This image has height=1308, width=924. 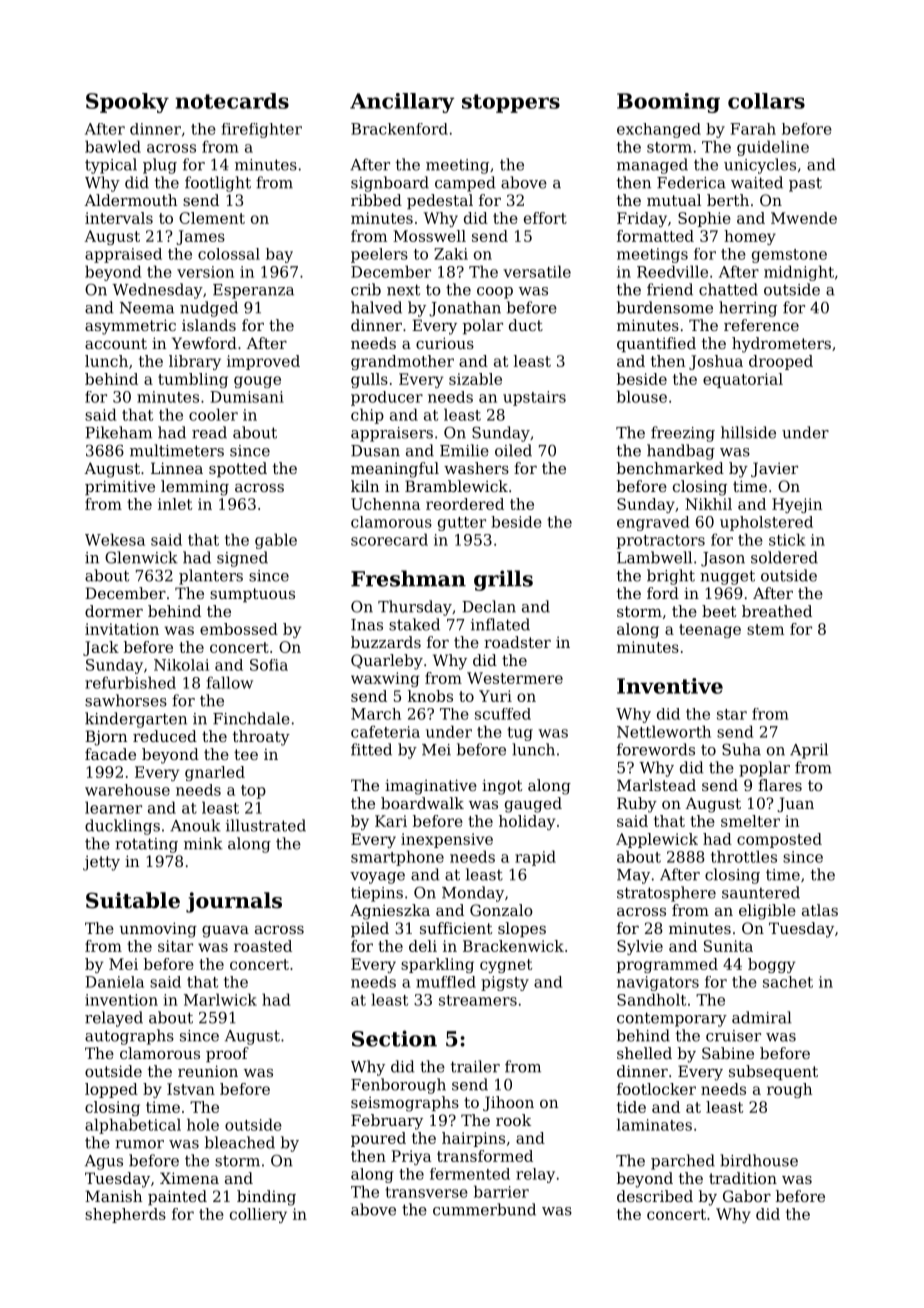 What do you see at coordinates (484, 1209) in the image?
I see `cummerbund` at bounding box center [484, 1209].
